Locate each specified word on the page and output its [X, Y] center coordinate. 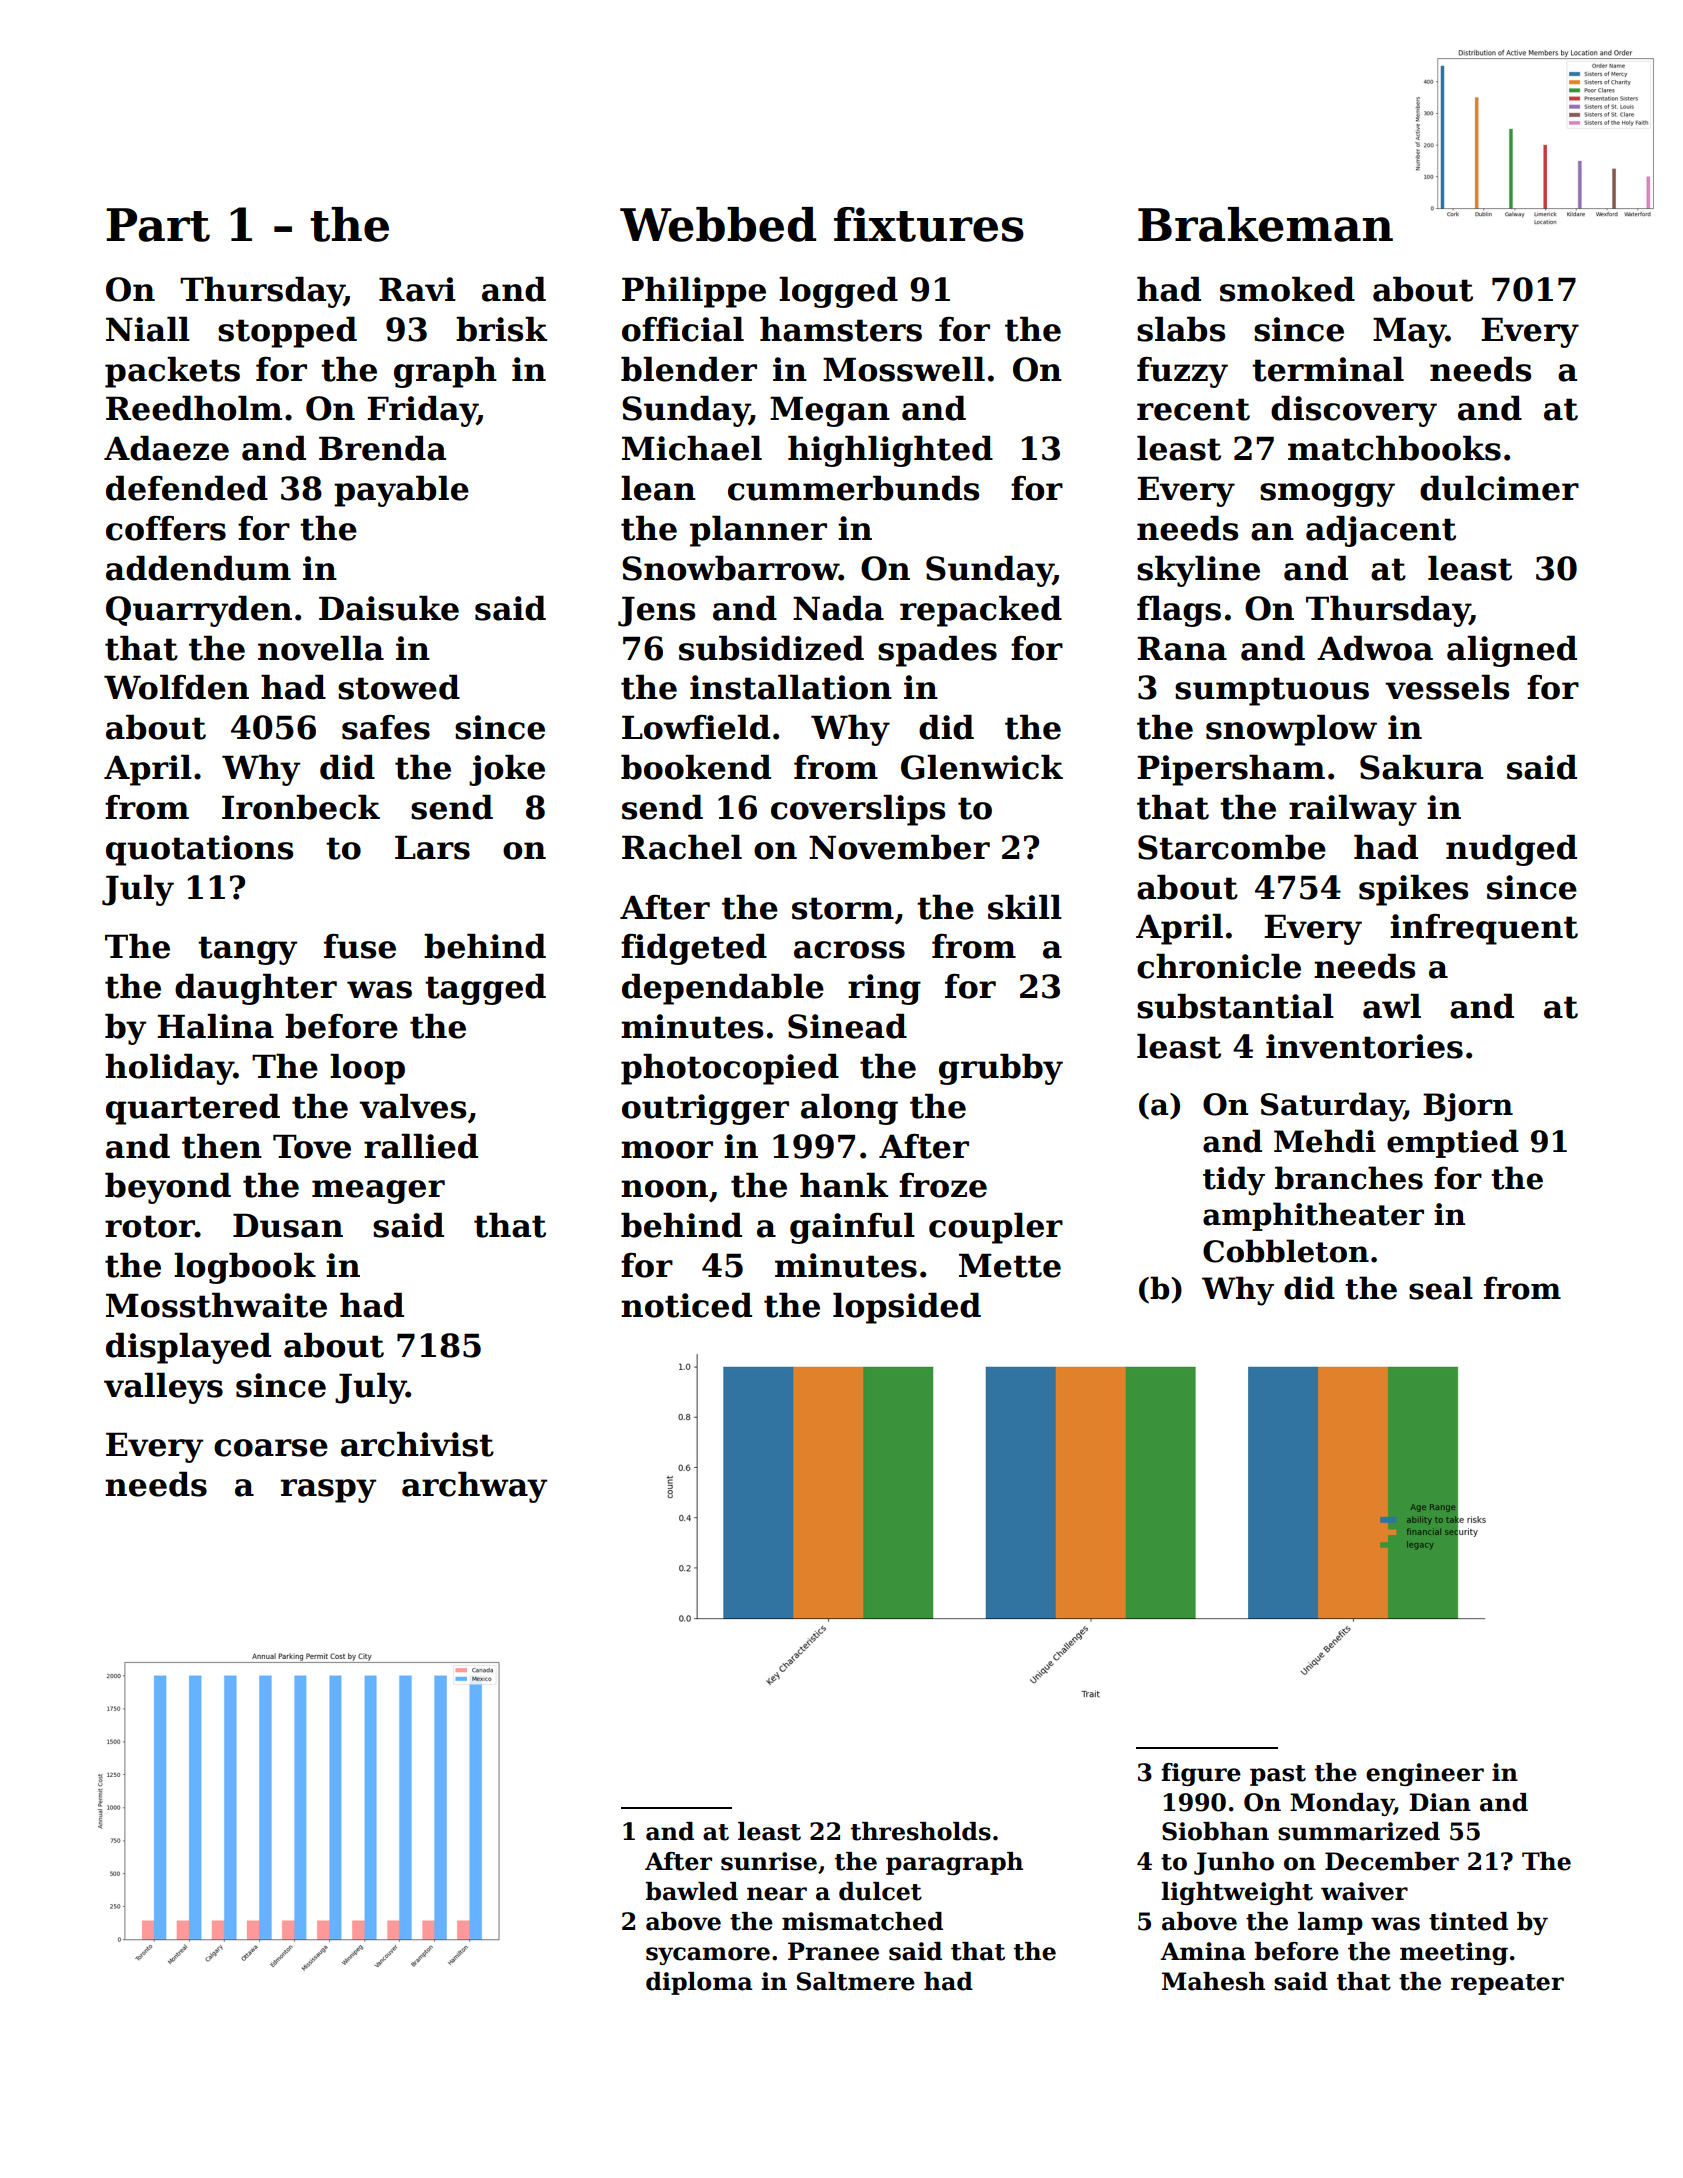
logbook [245, 1268]
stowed [399, 687]
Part [158, 225]
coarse [271, 1448]
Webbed [718, 224]
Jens [656, 611]
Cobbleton [1286, 1251]
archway [474, 1487]
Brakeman [1265, 224]
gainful [852, 1228]
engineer [1425, 1774]
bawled [692, 1891]
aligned [1512, 651]
